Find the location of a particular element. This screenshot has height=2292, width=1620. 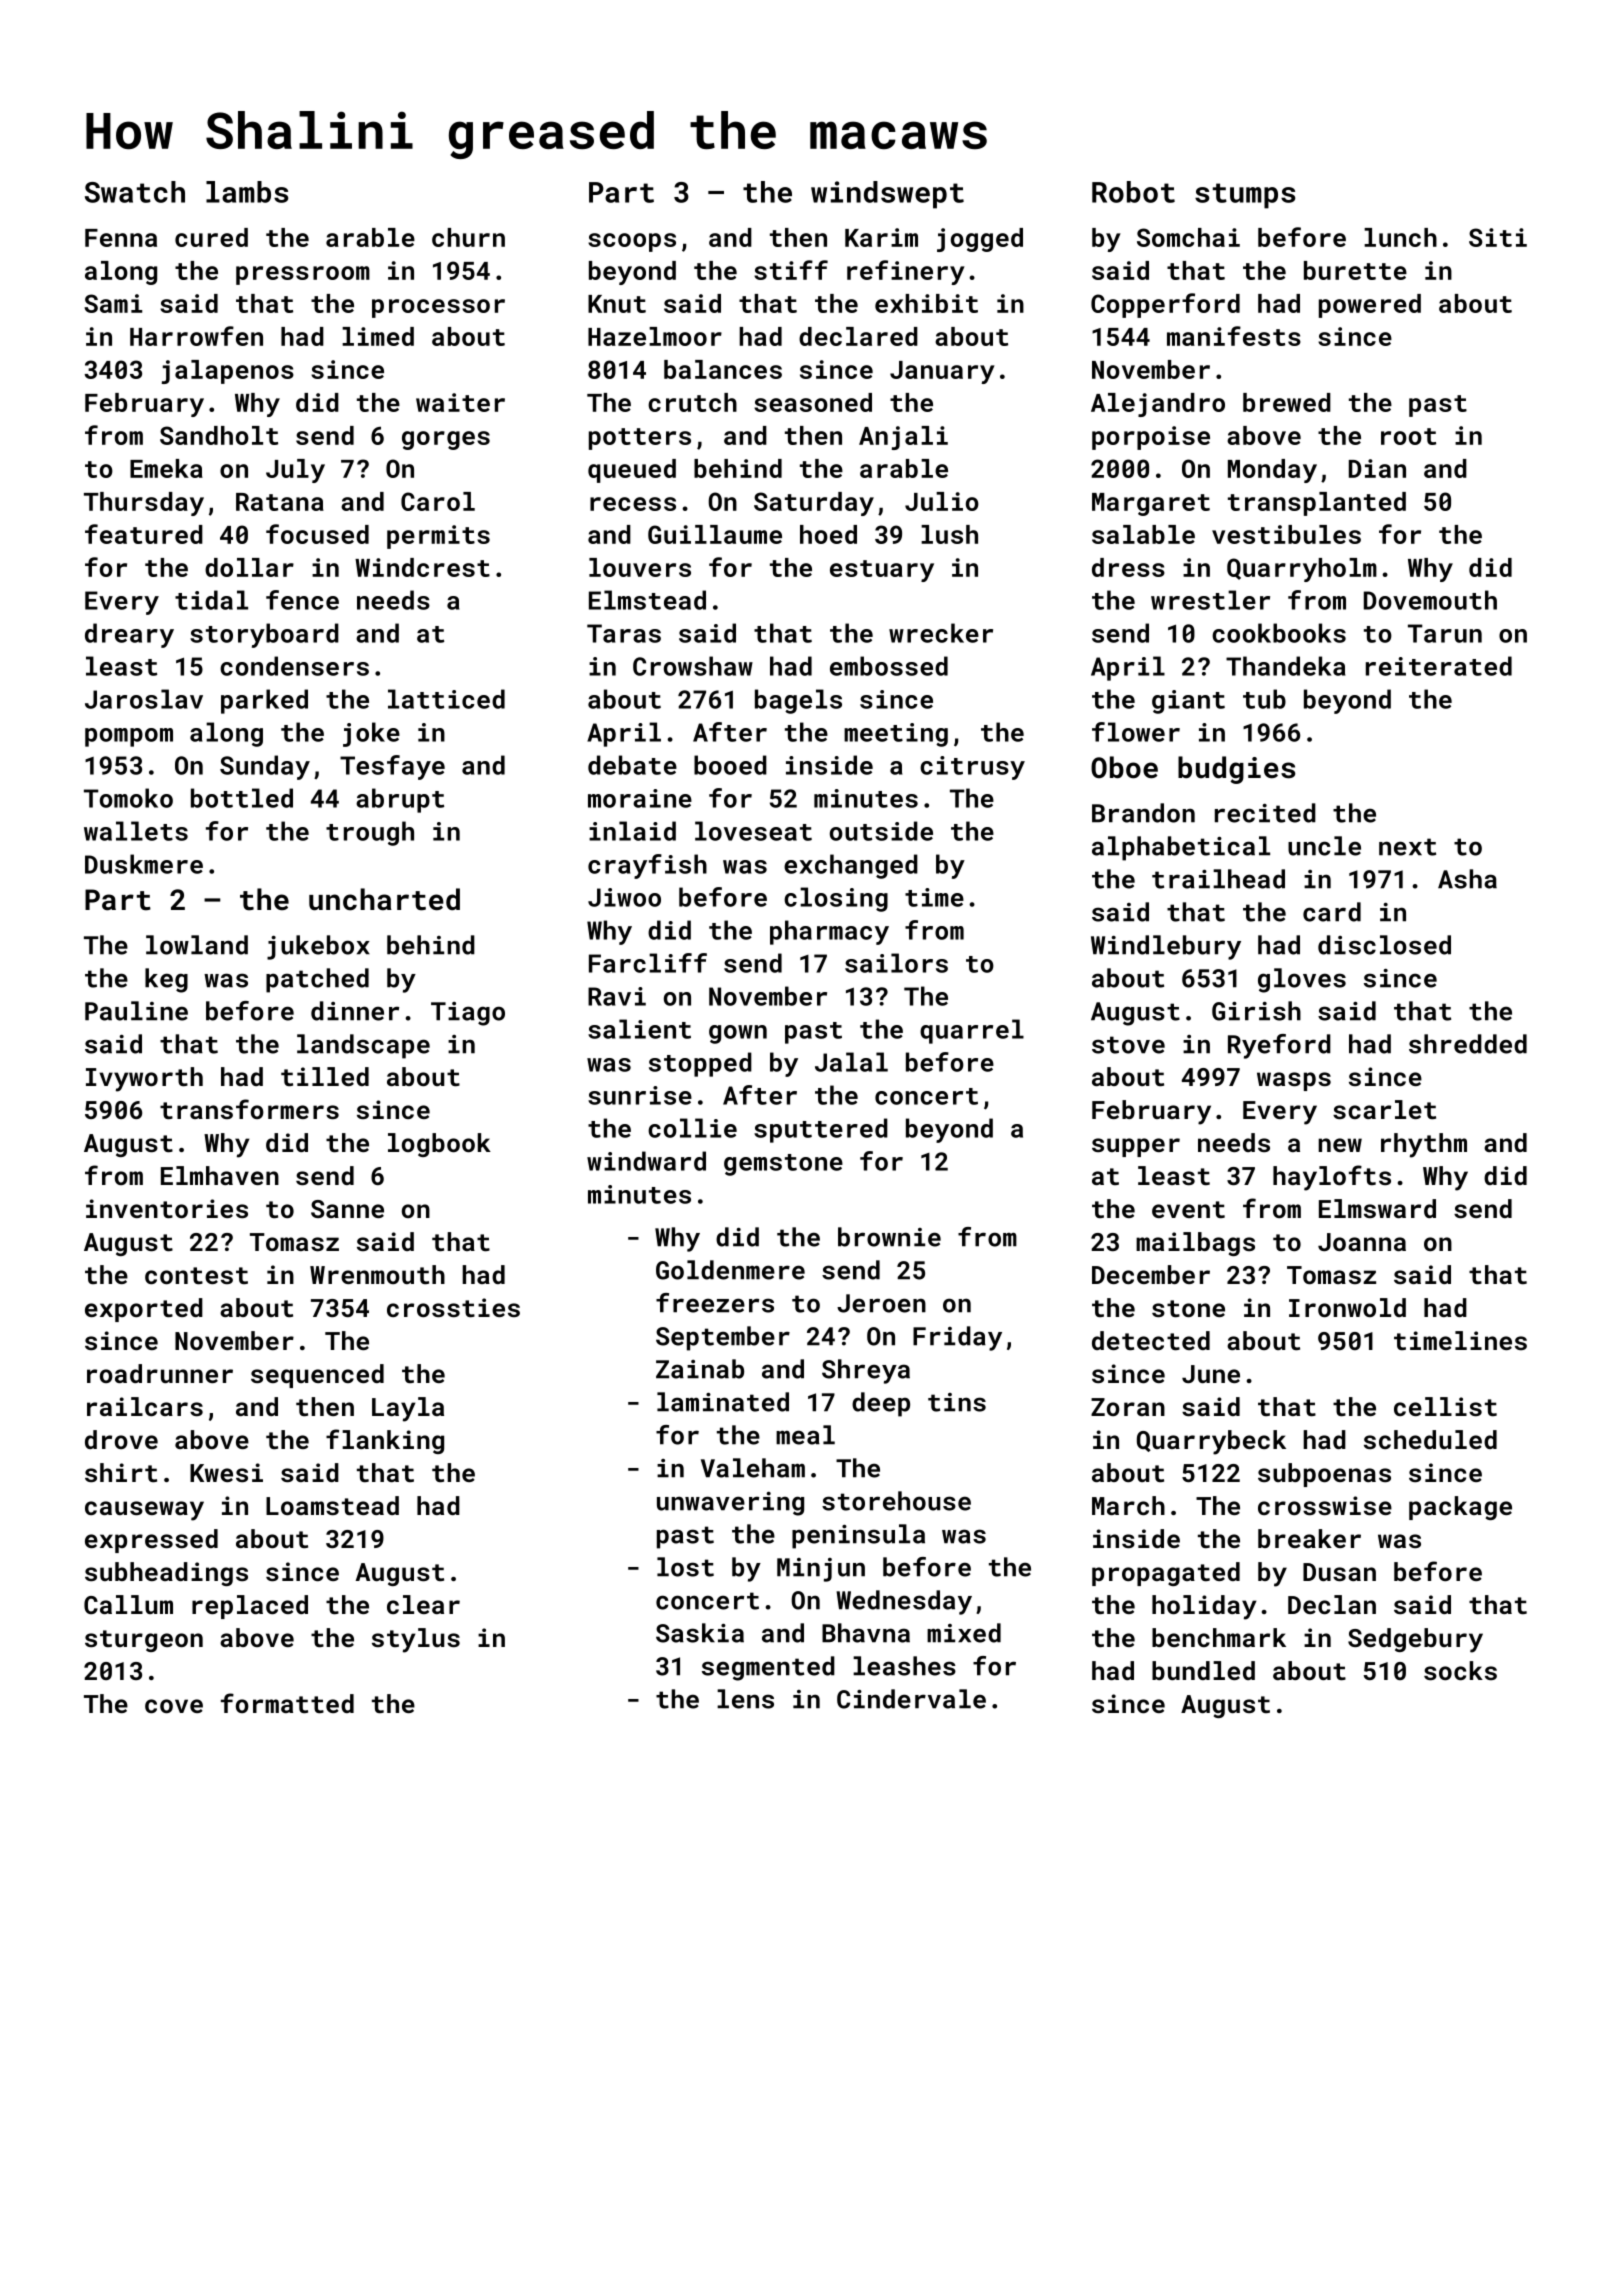

supper is located at coordinates (1136, 1147).
